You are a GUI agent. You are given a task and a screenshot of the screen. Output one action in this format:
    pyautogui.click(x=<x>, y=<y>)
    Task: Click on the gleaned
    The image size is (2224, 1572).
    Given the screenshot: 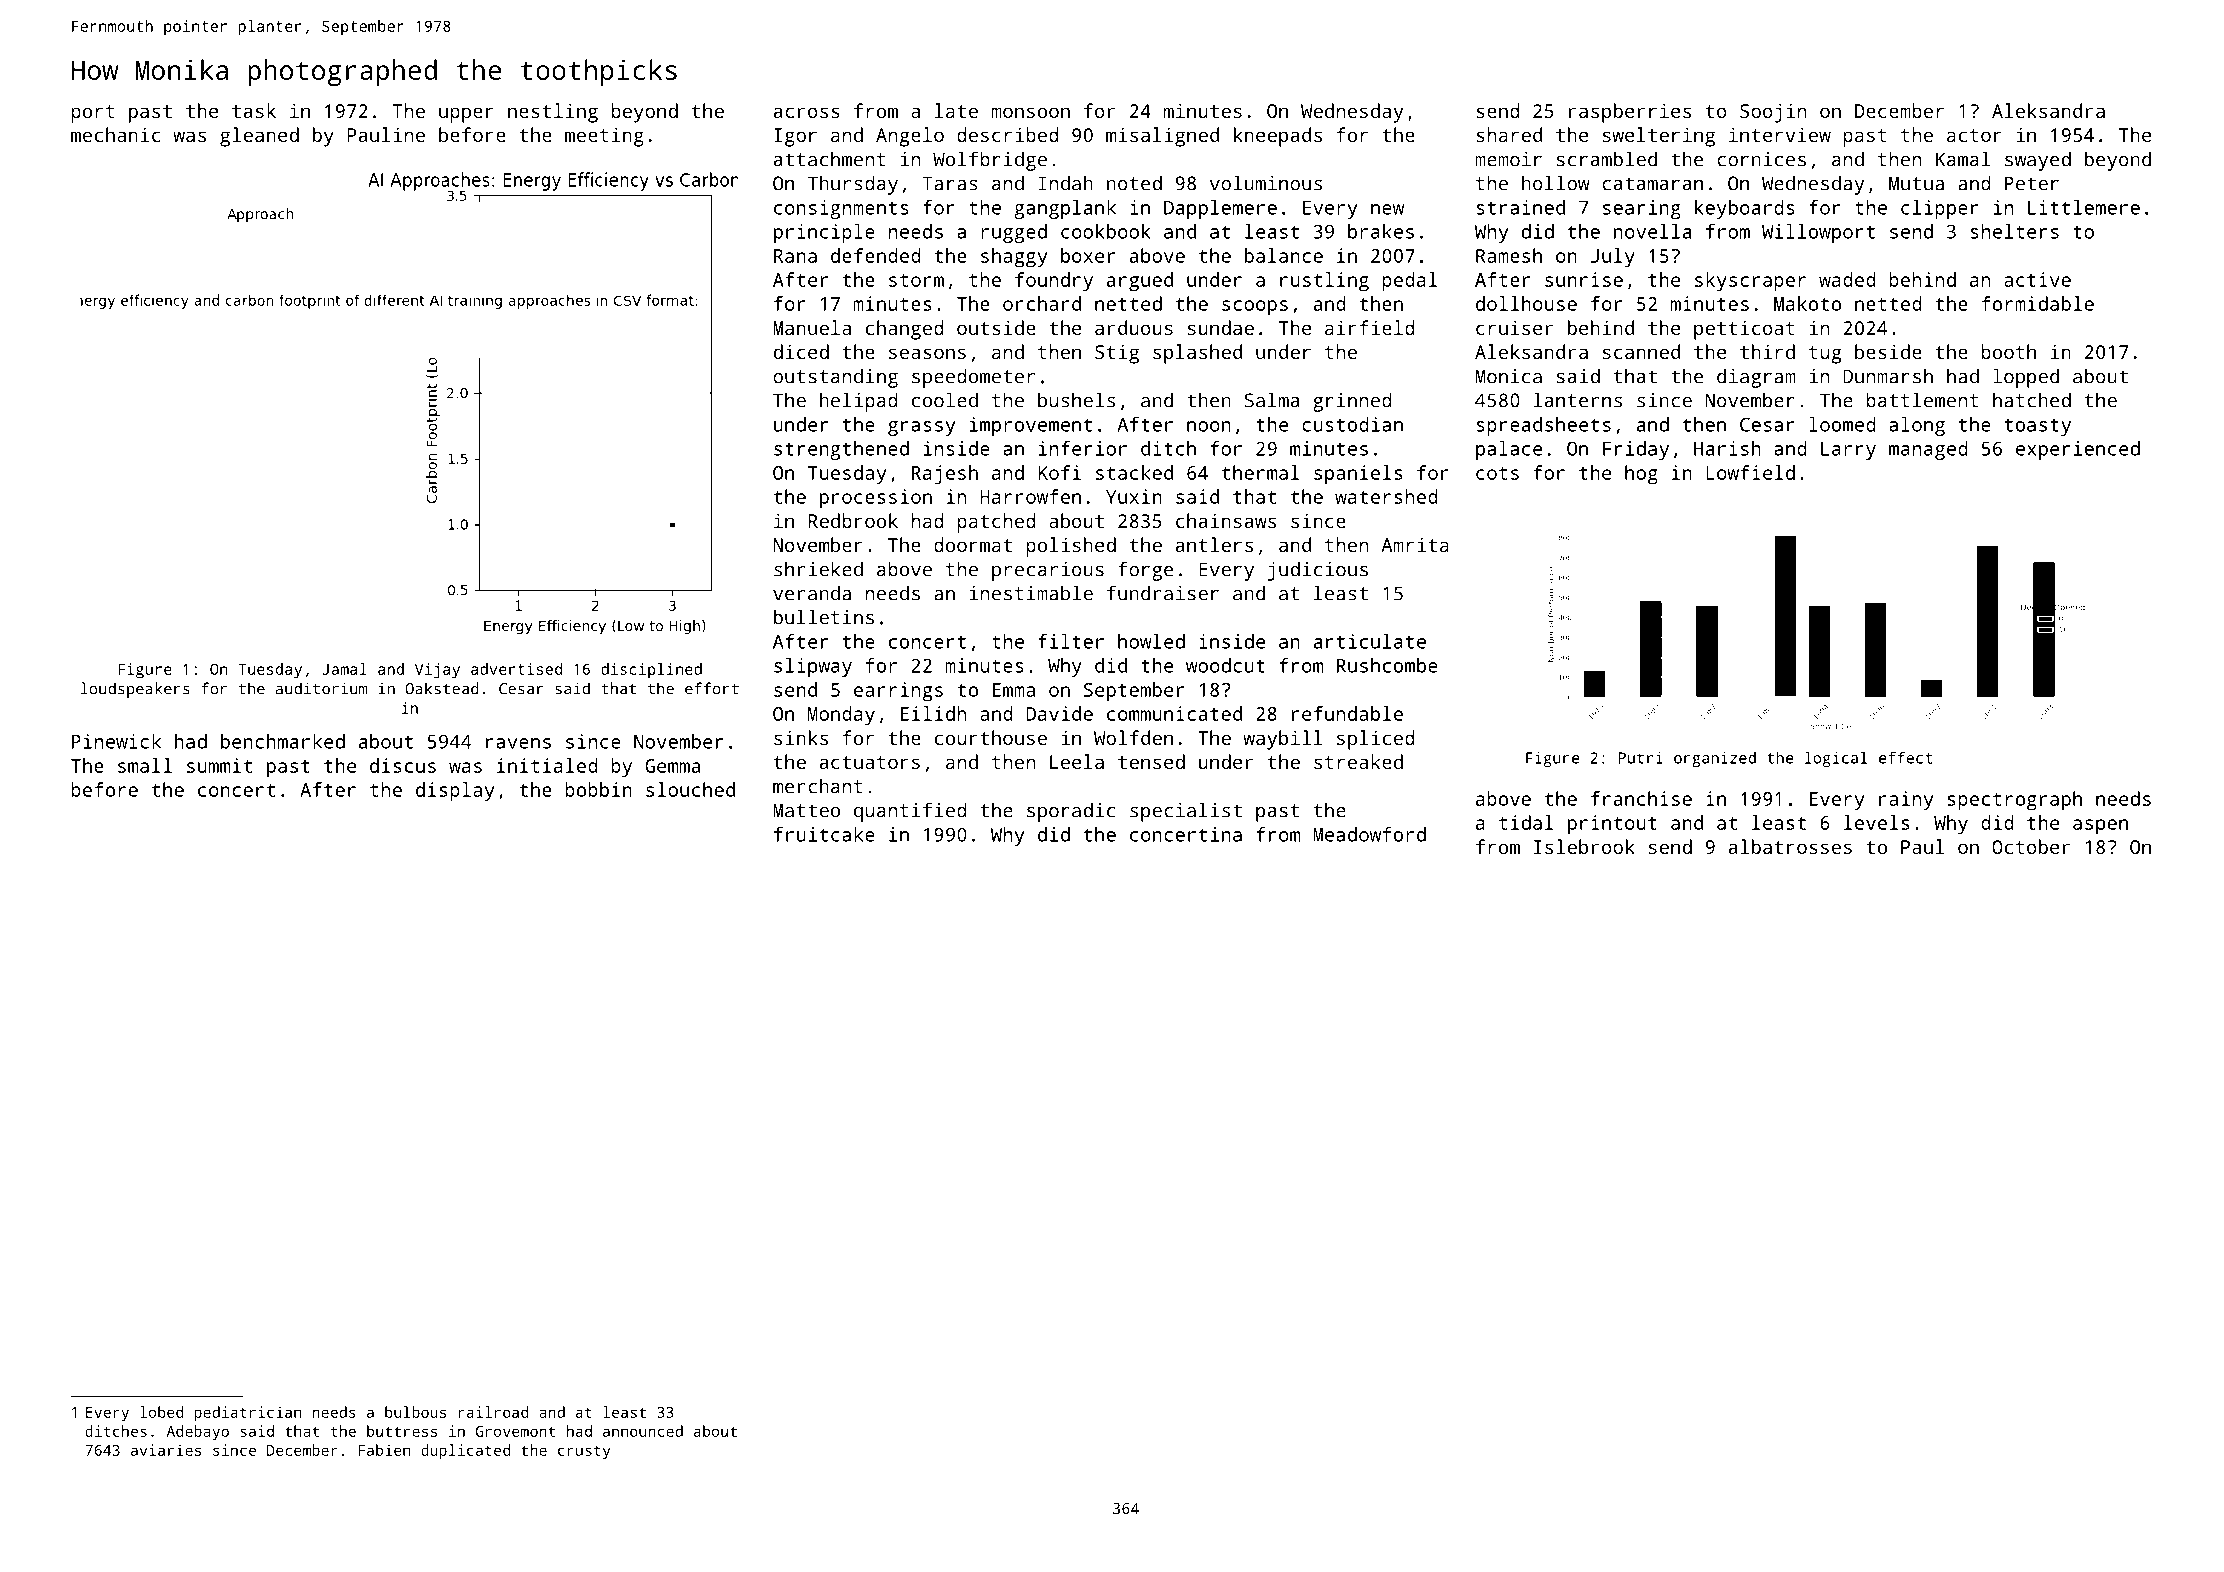 What is the action you would take?
    pyautogui.click(x=259, y=137)
